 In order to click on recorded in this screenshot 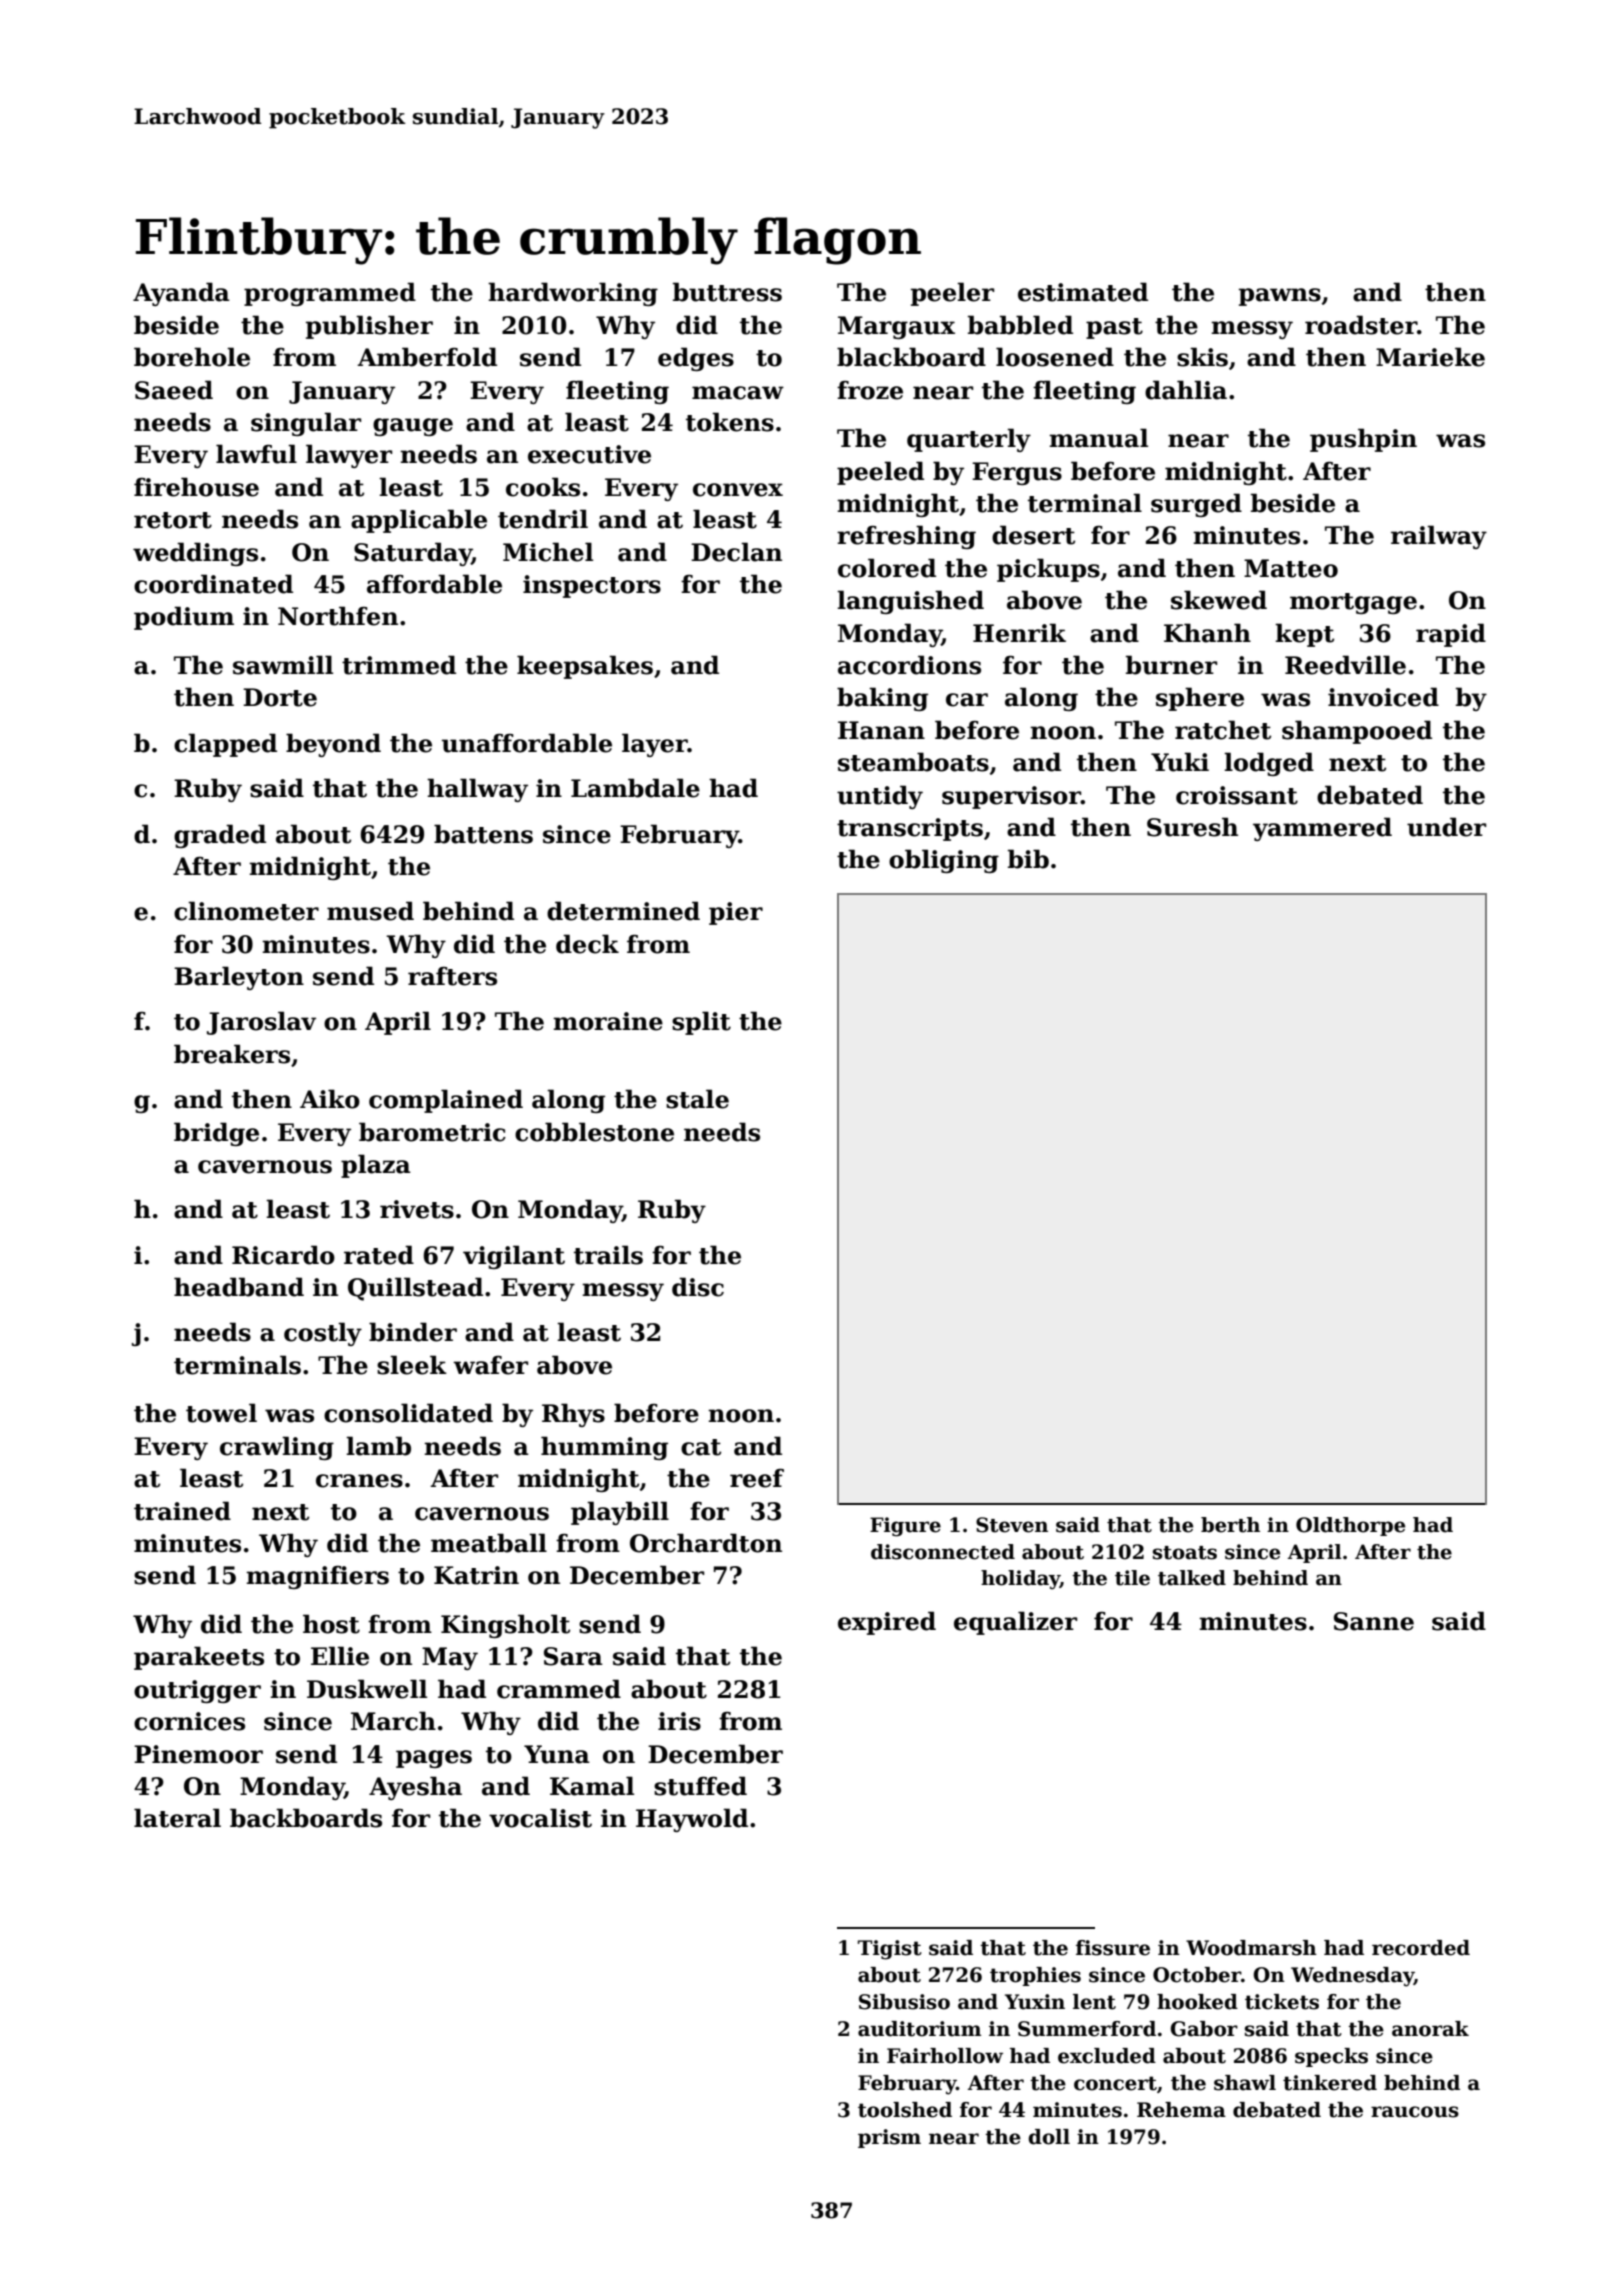, I will do `click(1421, 1948)`.
